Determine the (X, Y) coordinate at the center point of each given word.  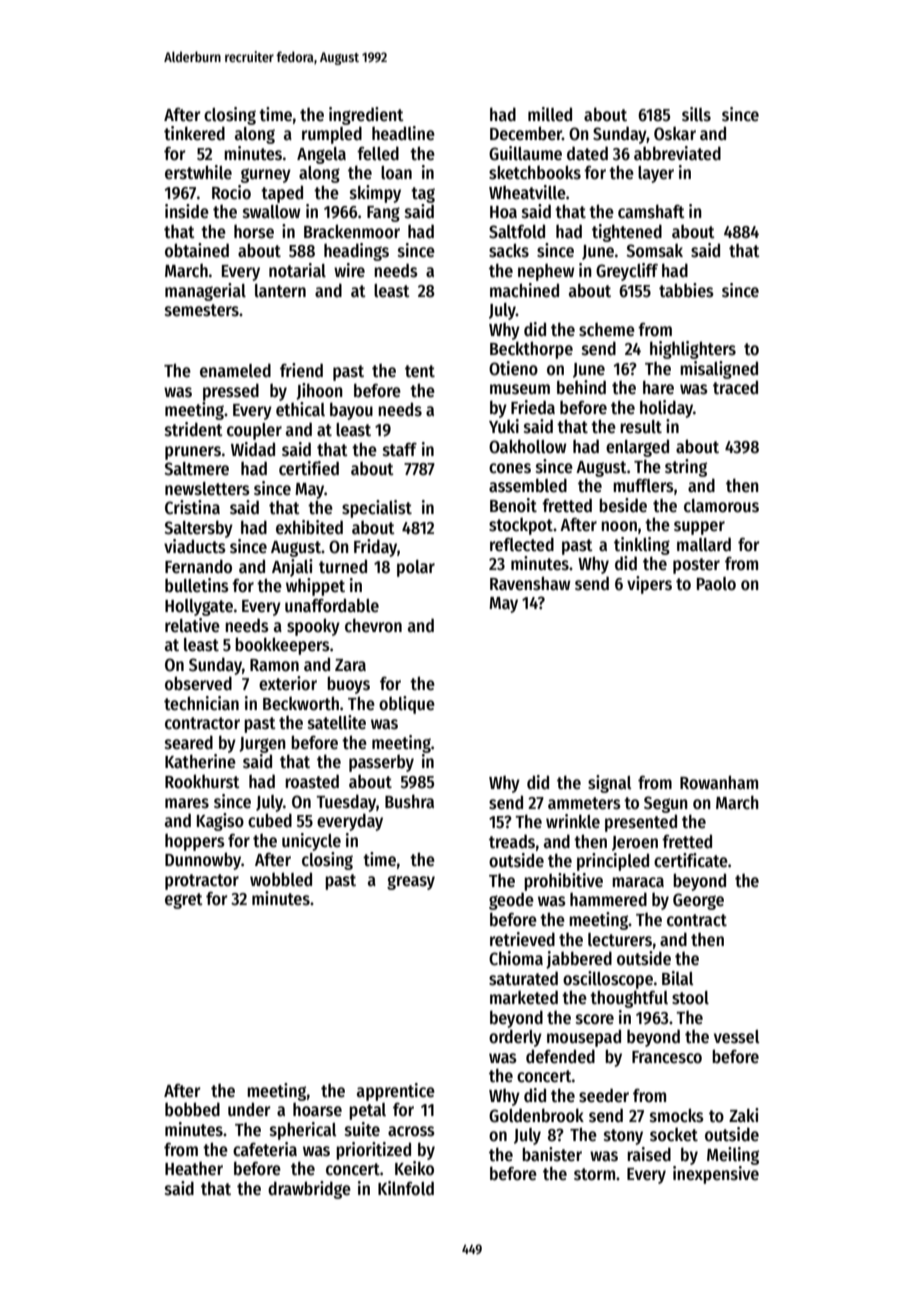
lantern (280, 291)
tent (420, 371)
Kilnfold (406, 1188)
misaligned (719, 370)
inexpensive (716, 1175)
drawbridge (309, 1190)
